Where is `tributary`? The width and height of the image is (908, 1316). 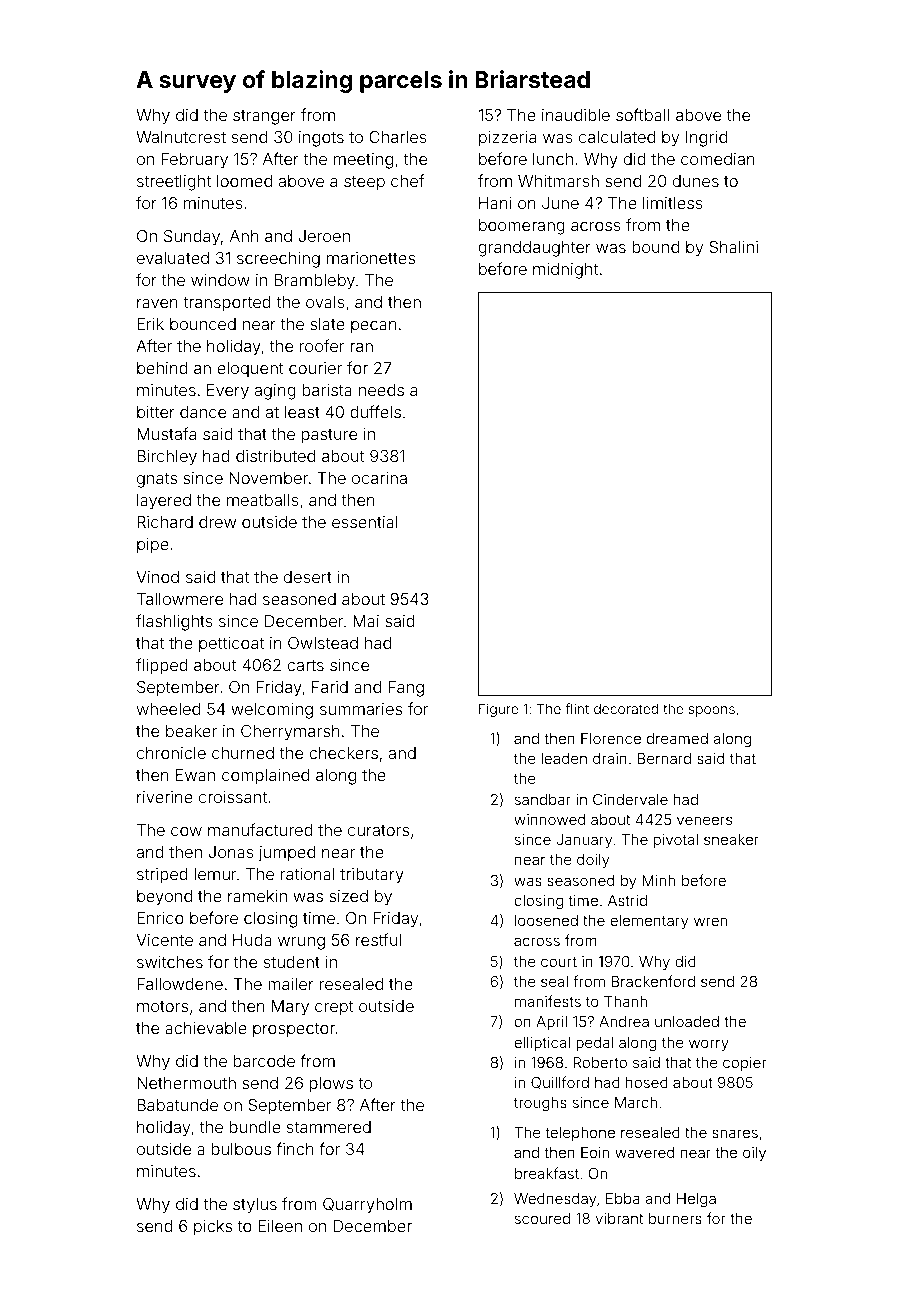 tributary is located at coordinates (372, 876).
